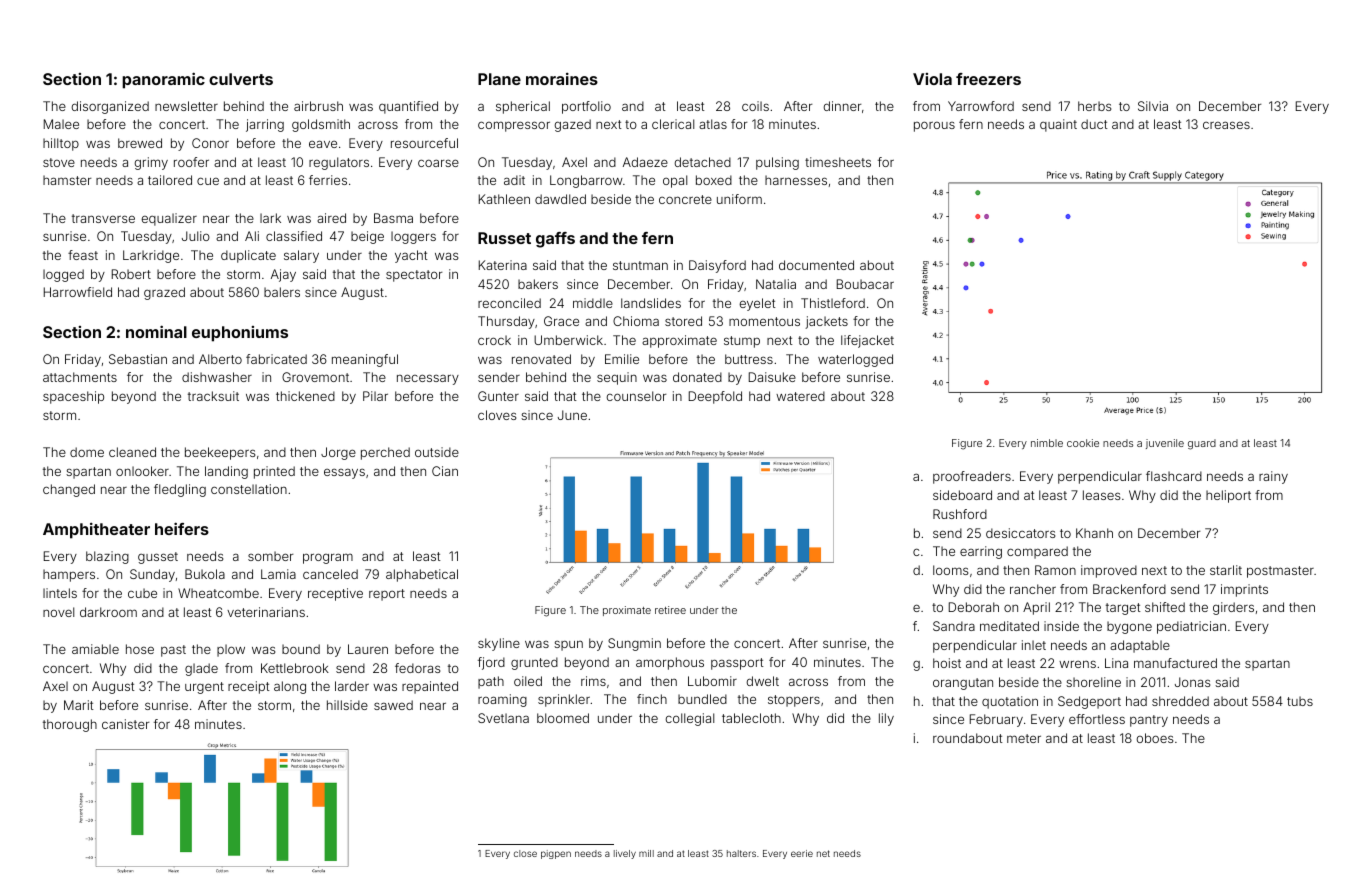 The image size is (1372, 887). What do you see at coordinates (270, 556) in the document?
I see `somber` at bounding box center [270, 556].
